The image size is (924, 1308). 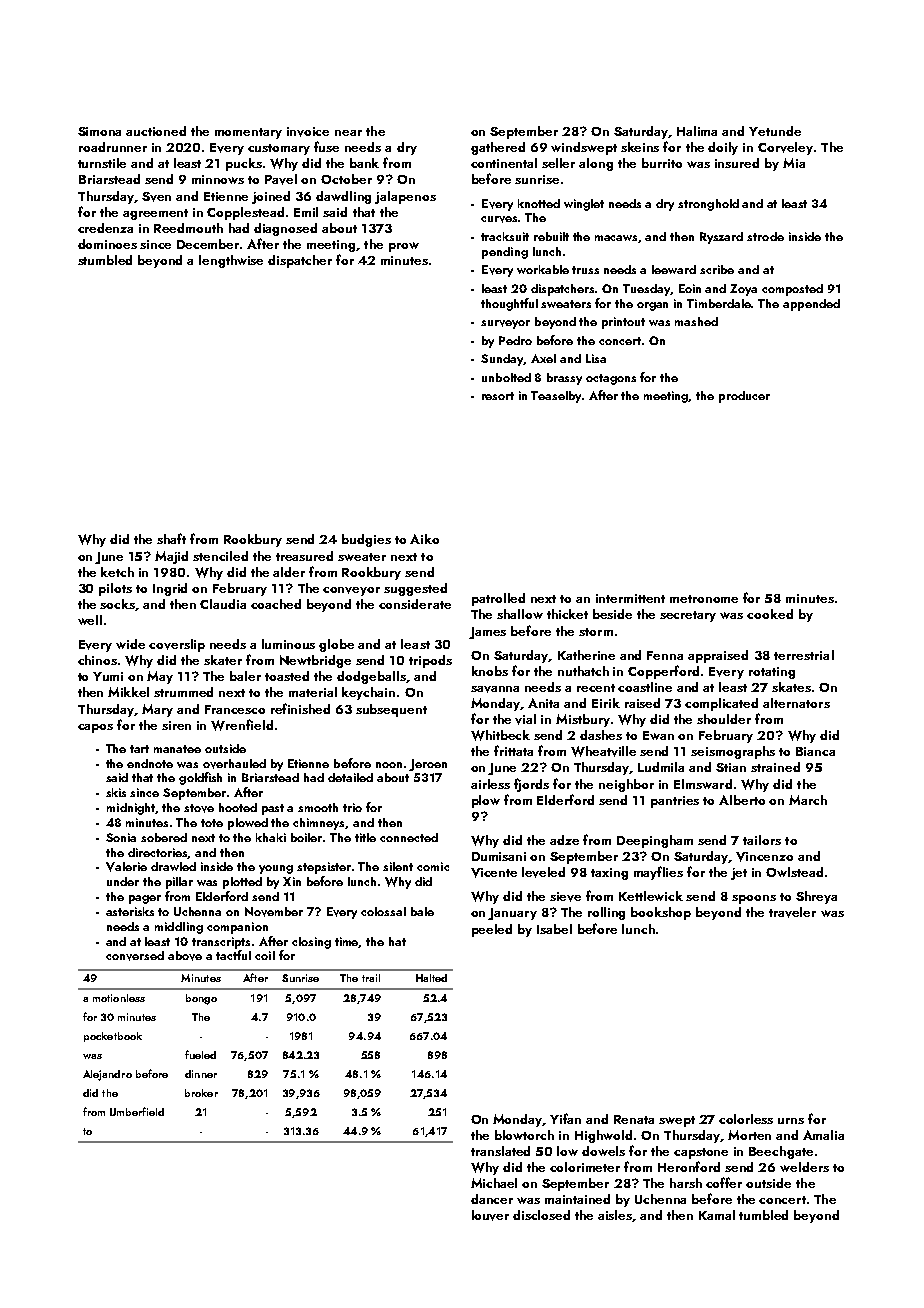 I want to click on coffer, so click(x=724, y=1182).
